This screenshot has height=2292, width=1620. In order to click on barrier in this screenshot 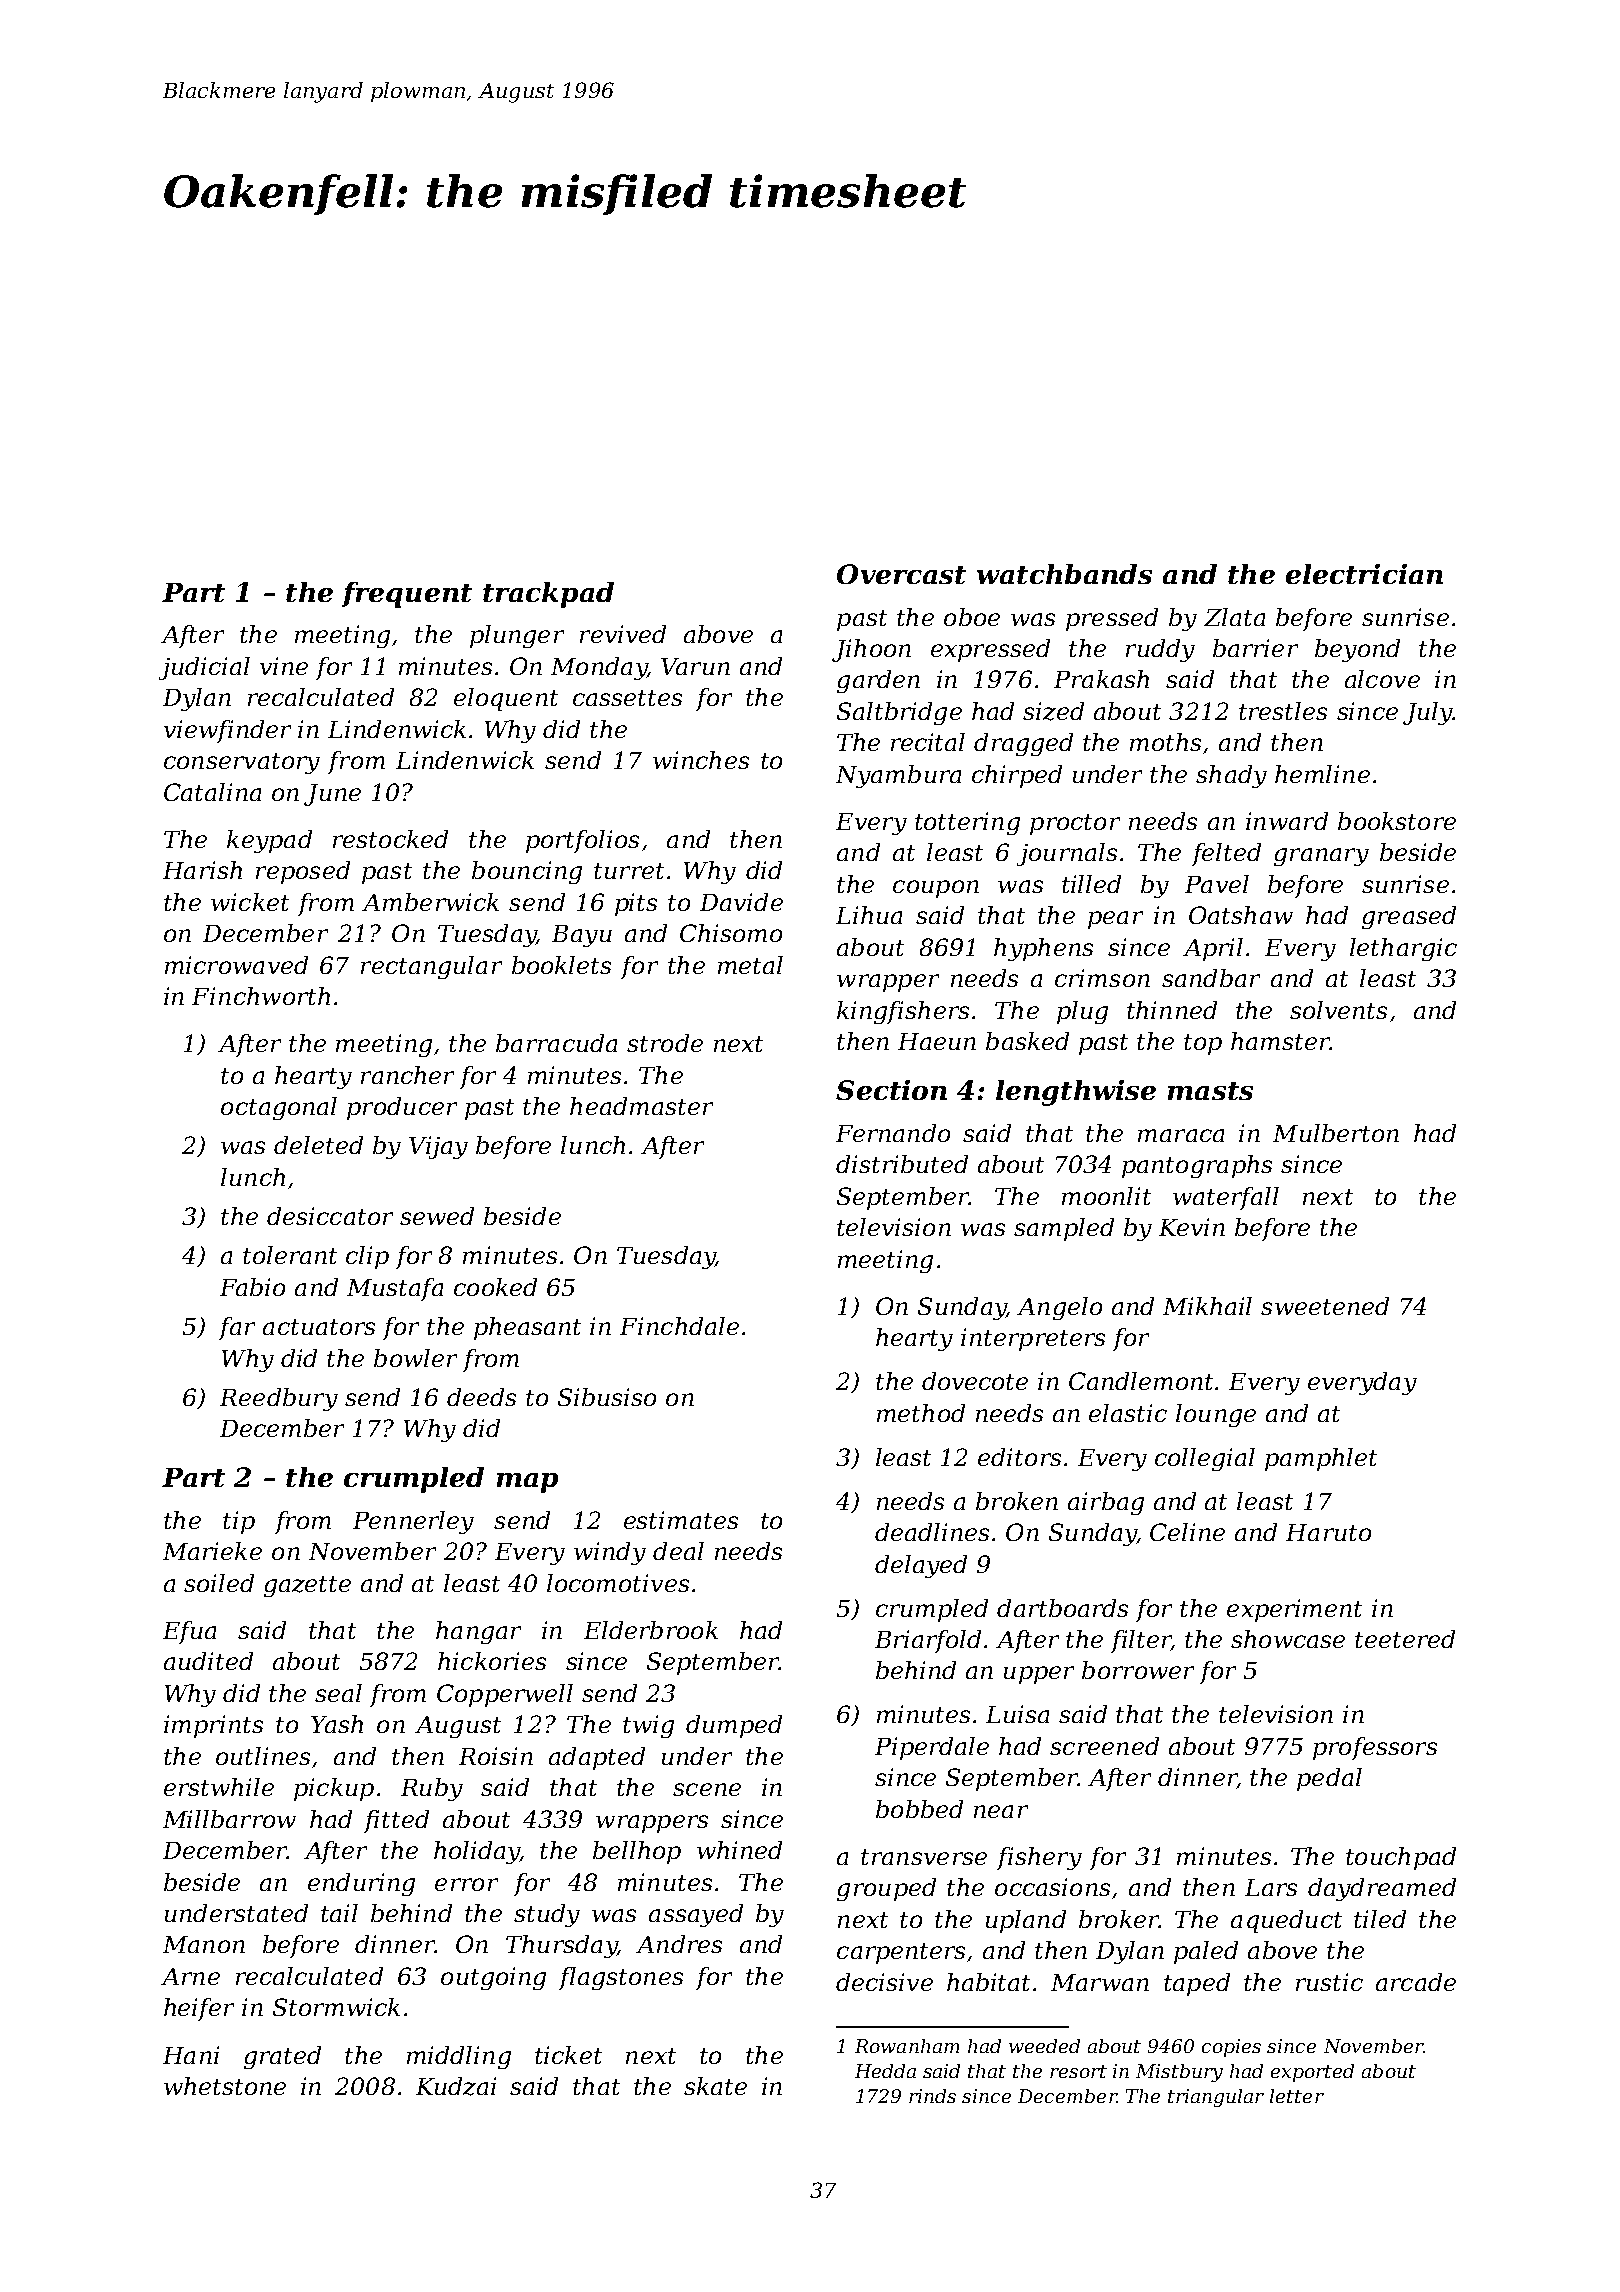, I will do `click(1255, 648)`.
